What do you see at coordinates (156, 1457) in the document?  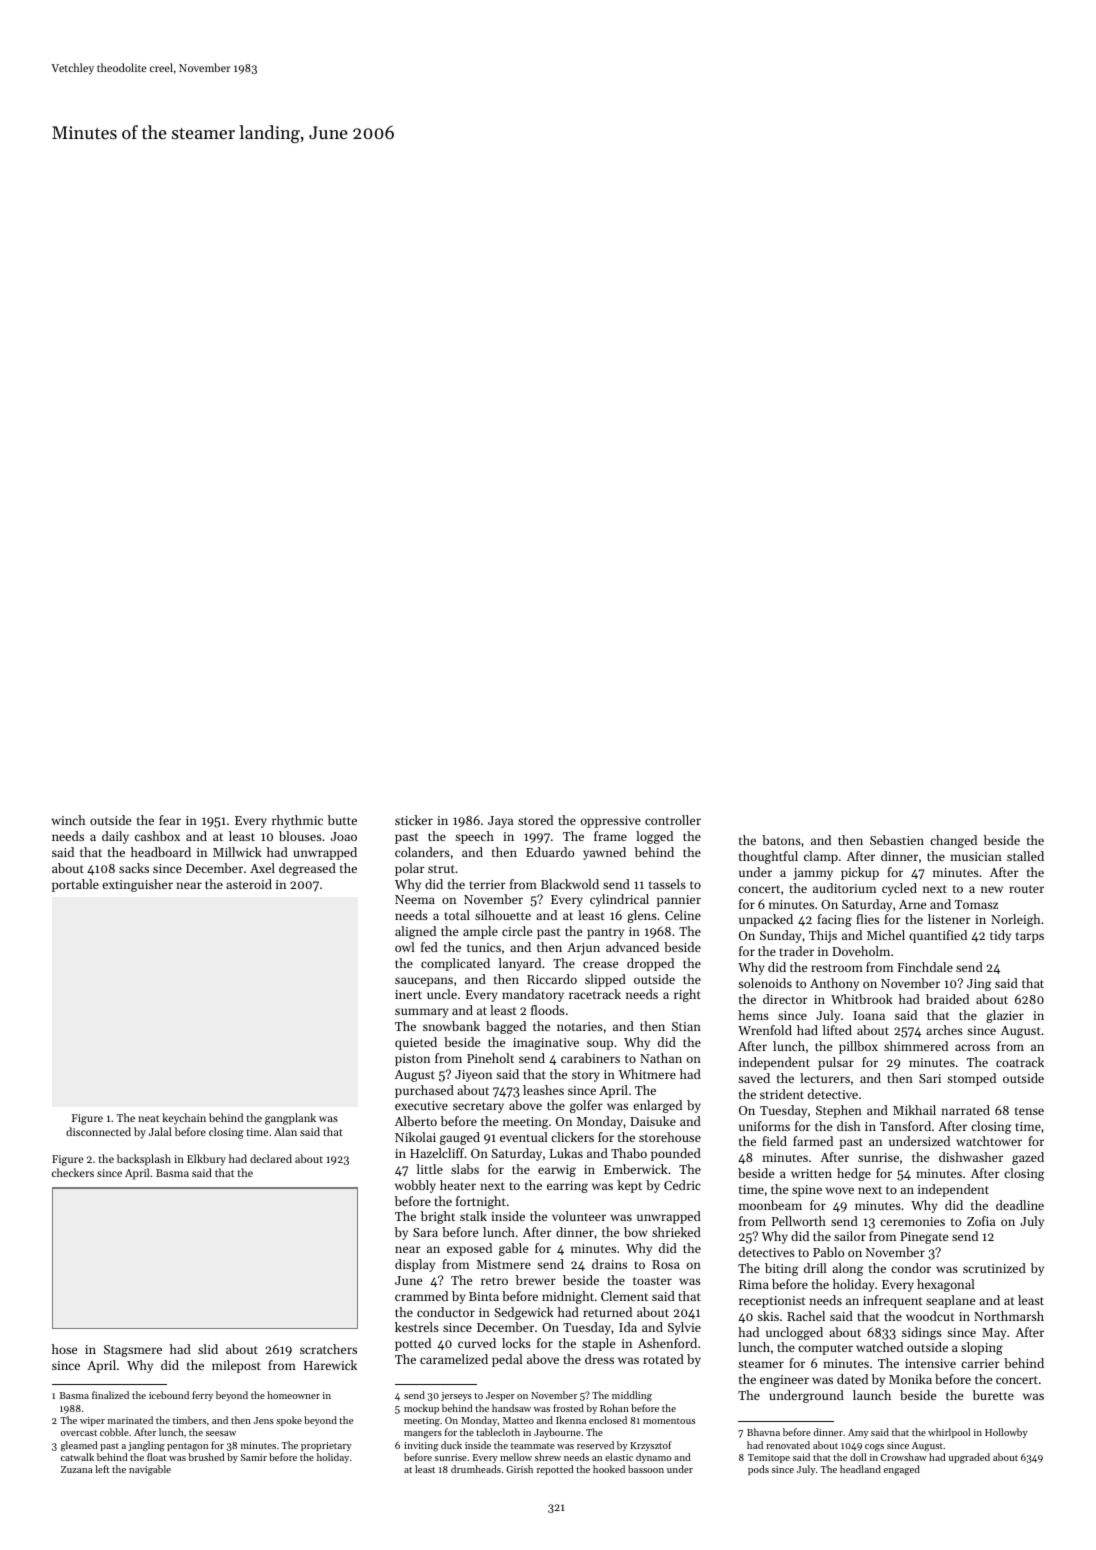 I see `float` at bounding box center [156, 1457].
